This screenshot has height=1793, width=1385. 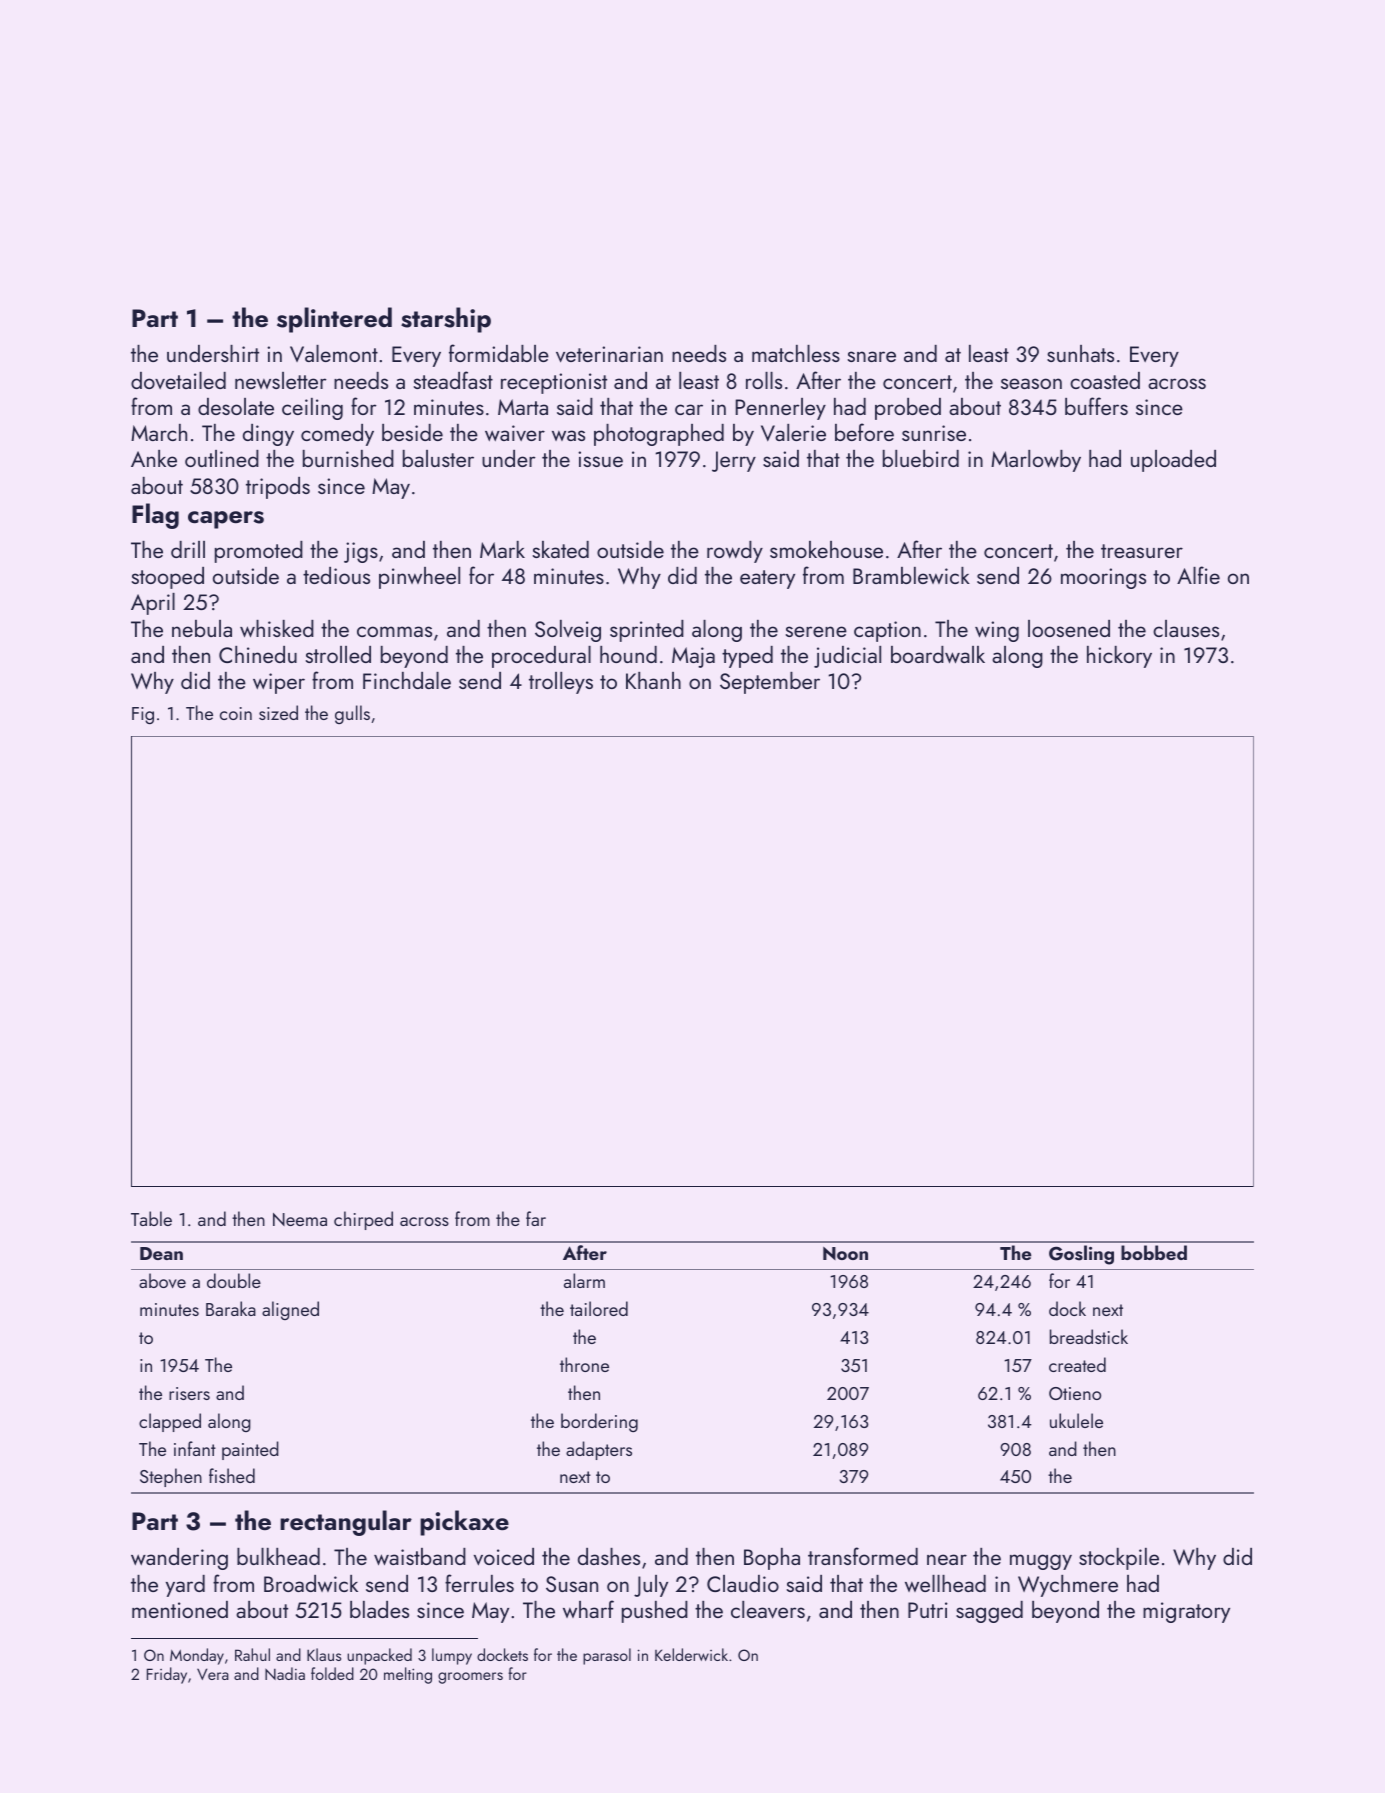 What do you see at coordinates (584, 1280) in the screenshot?
I see `alarm` at bounding box center [584, 1280].
